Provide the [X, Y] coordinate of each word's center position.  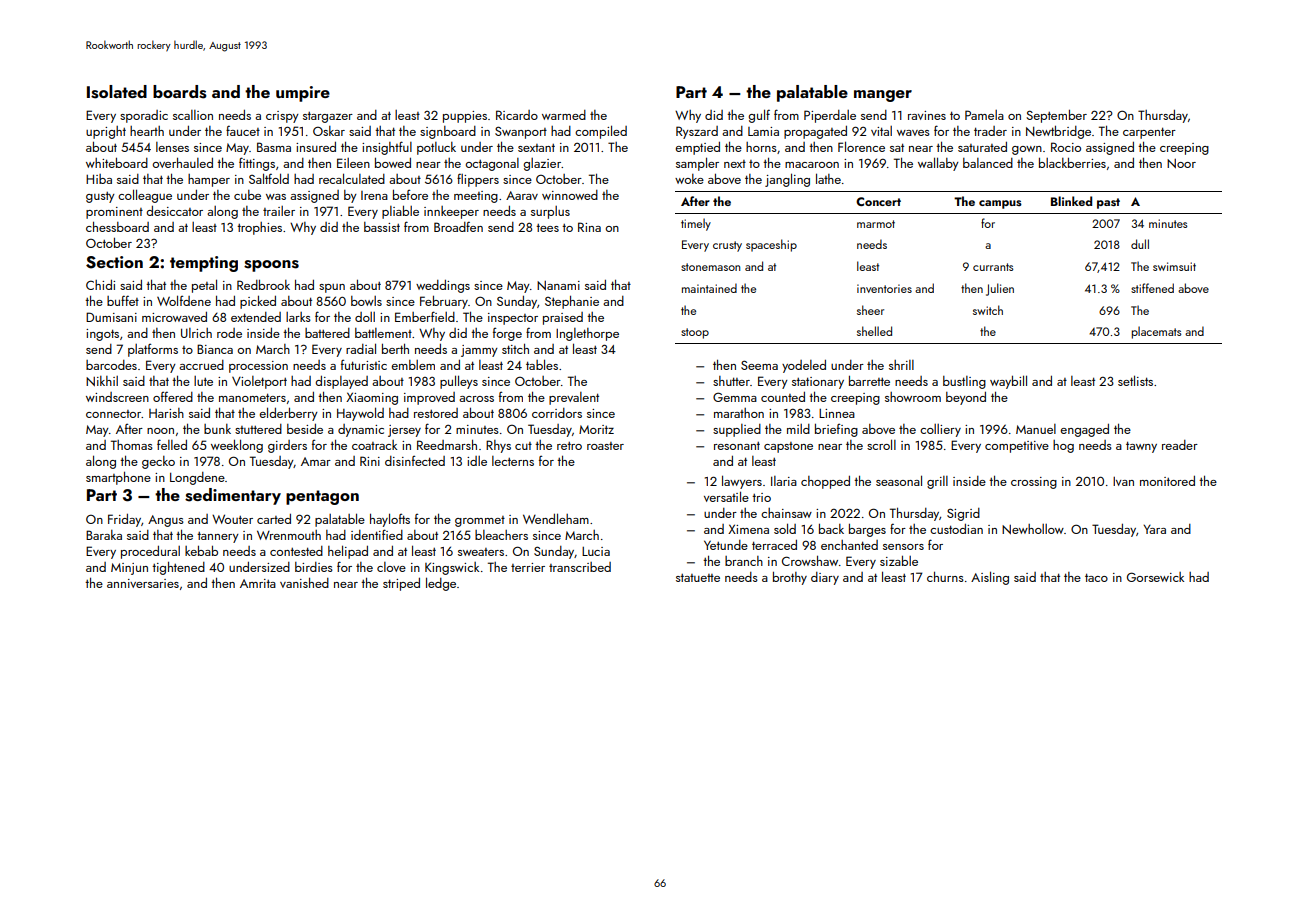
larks [298, 317]
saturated [982, 147]
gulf [759, 116]
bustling [964, 382]
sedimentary [233, 496]
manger [883, 96]
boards [180, 92]
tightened [178, 568]
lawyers [742, 482]
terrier [528, 567]
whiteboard [117, 163]
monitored [1167, 481]
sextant [536, 148]
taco [1096, 577]
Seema [759, 365]
